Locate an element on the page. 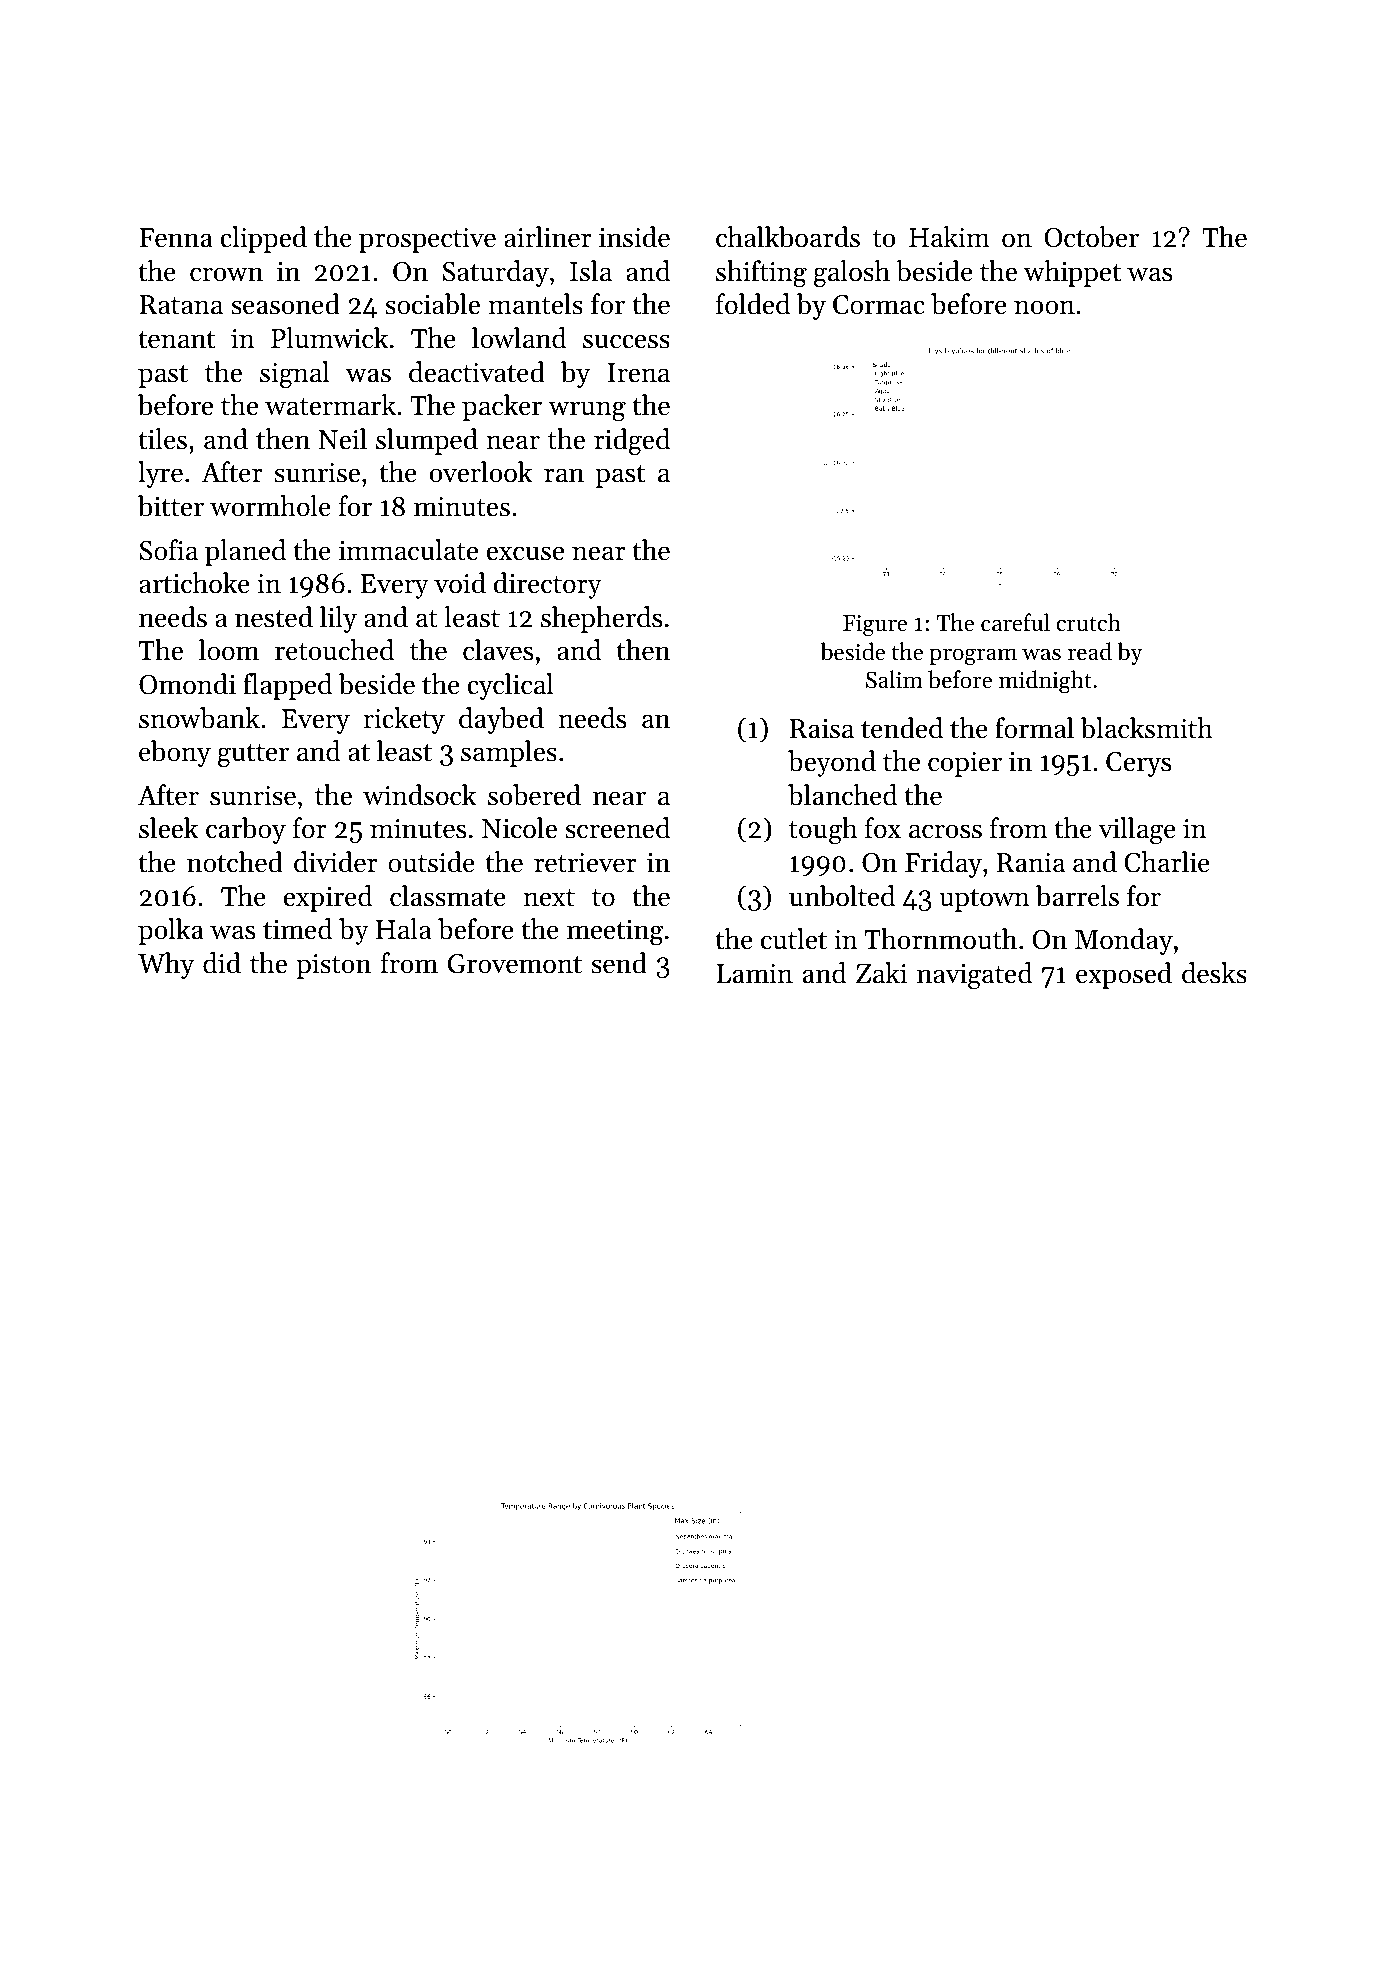 Image resolution: width=1386 pixels, height=1969 pixels. Lamin is located at coordinates (754, 974).
